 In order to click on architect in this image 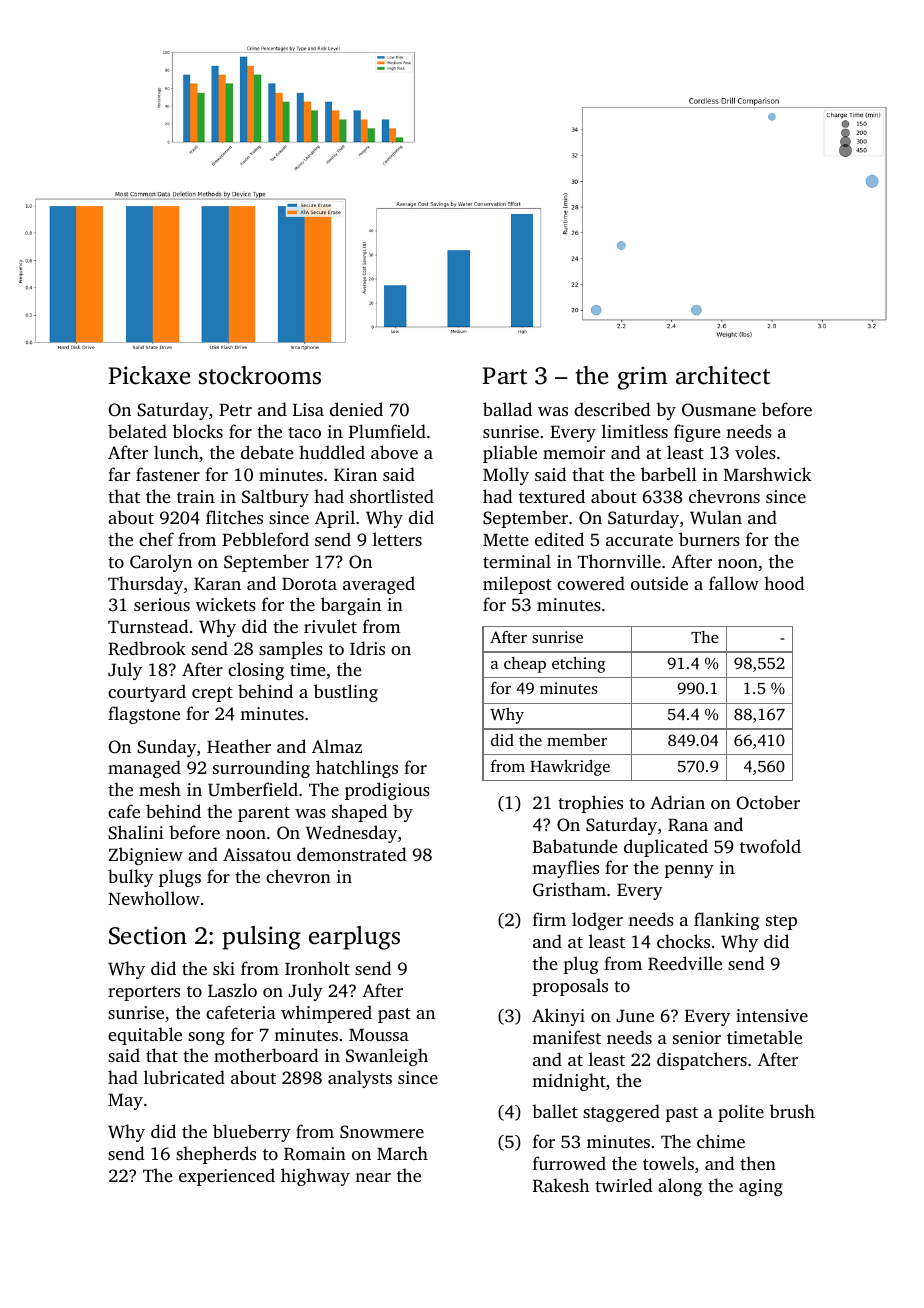, I will do `click(723, 375)`.
